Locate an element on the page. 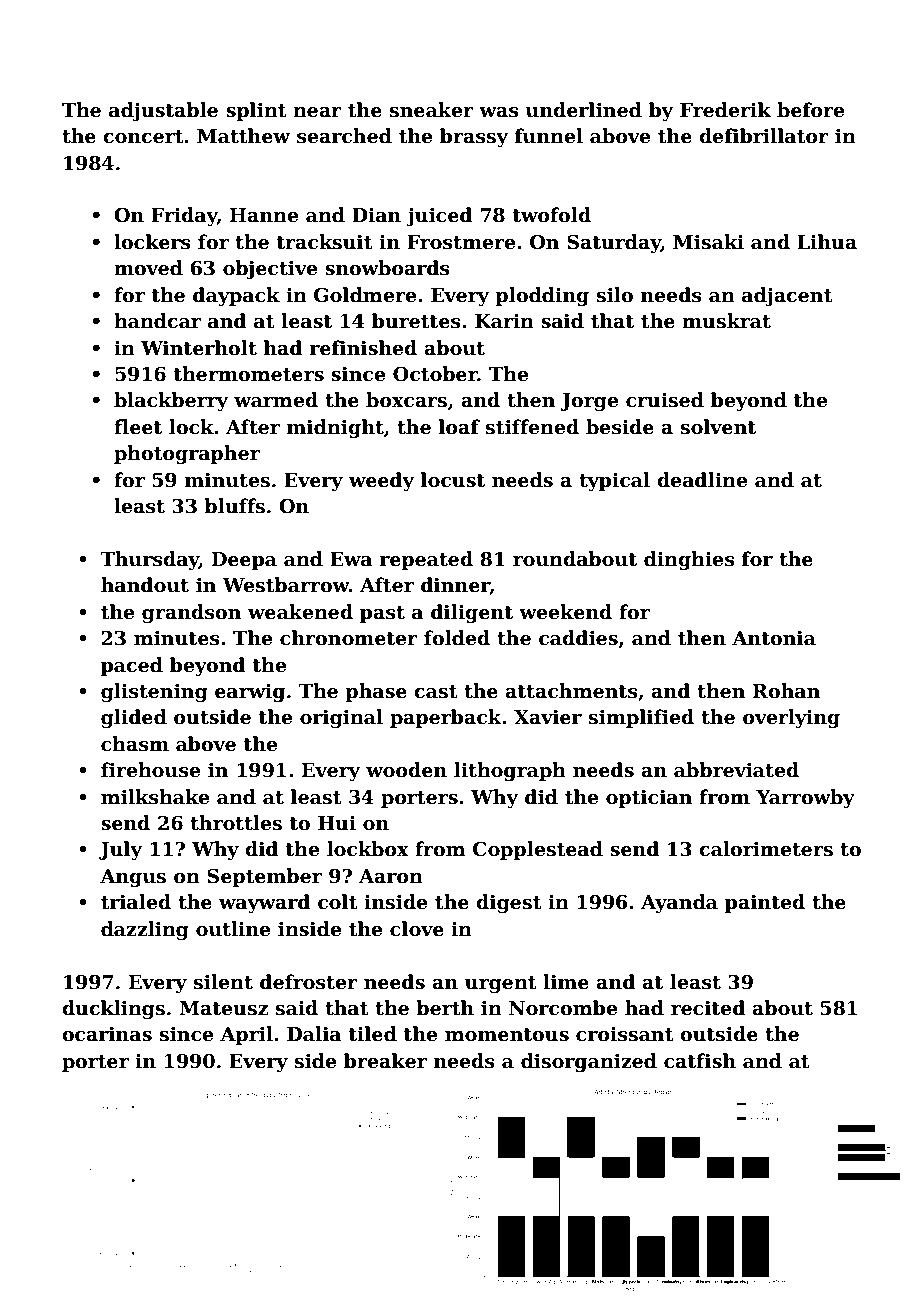  boxcars is located at coordinates (406, 400).
